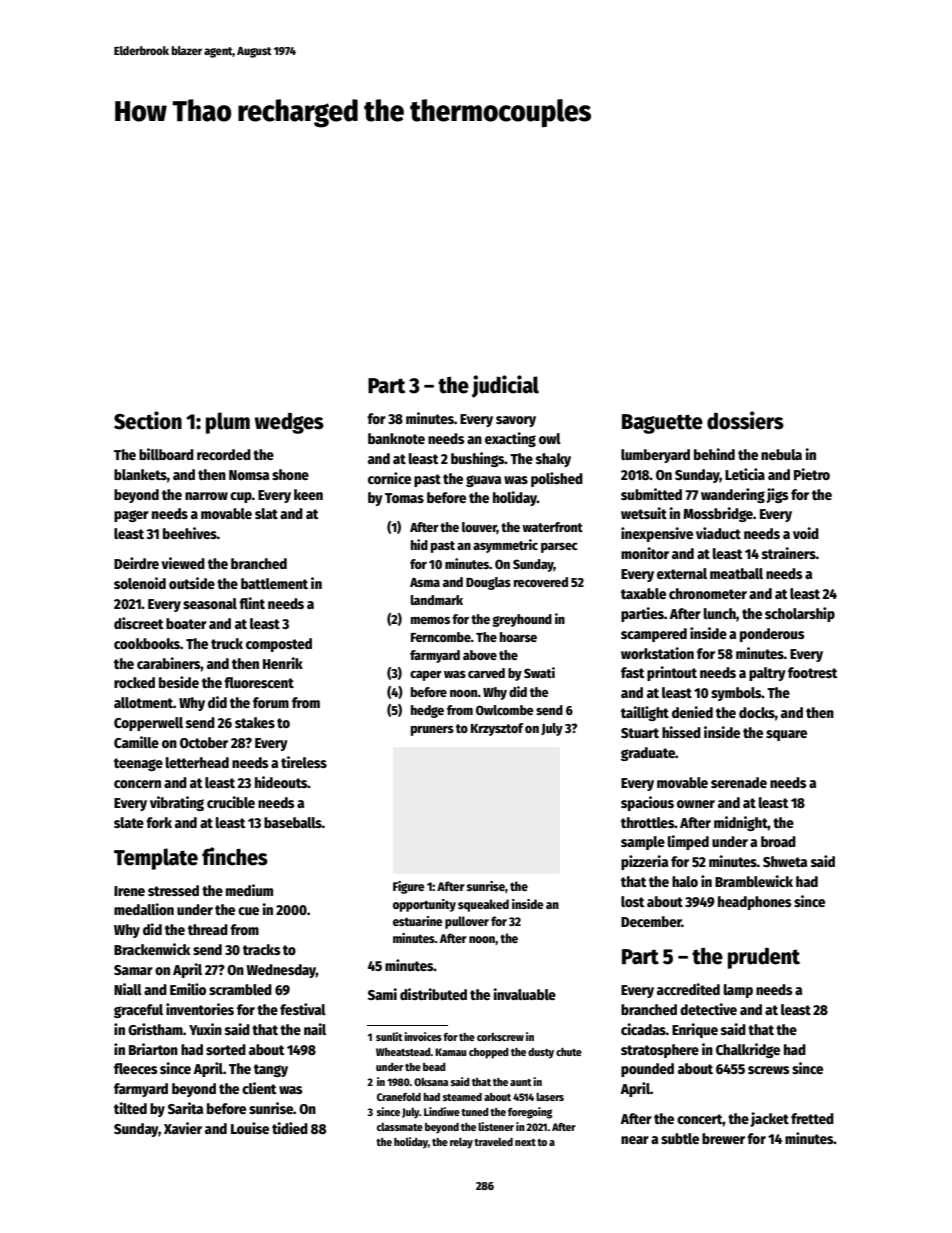  What do you see at coordinates (764, 958) in the document?
I see `prudent` at bounding box center [764, 958].
